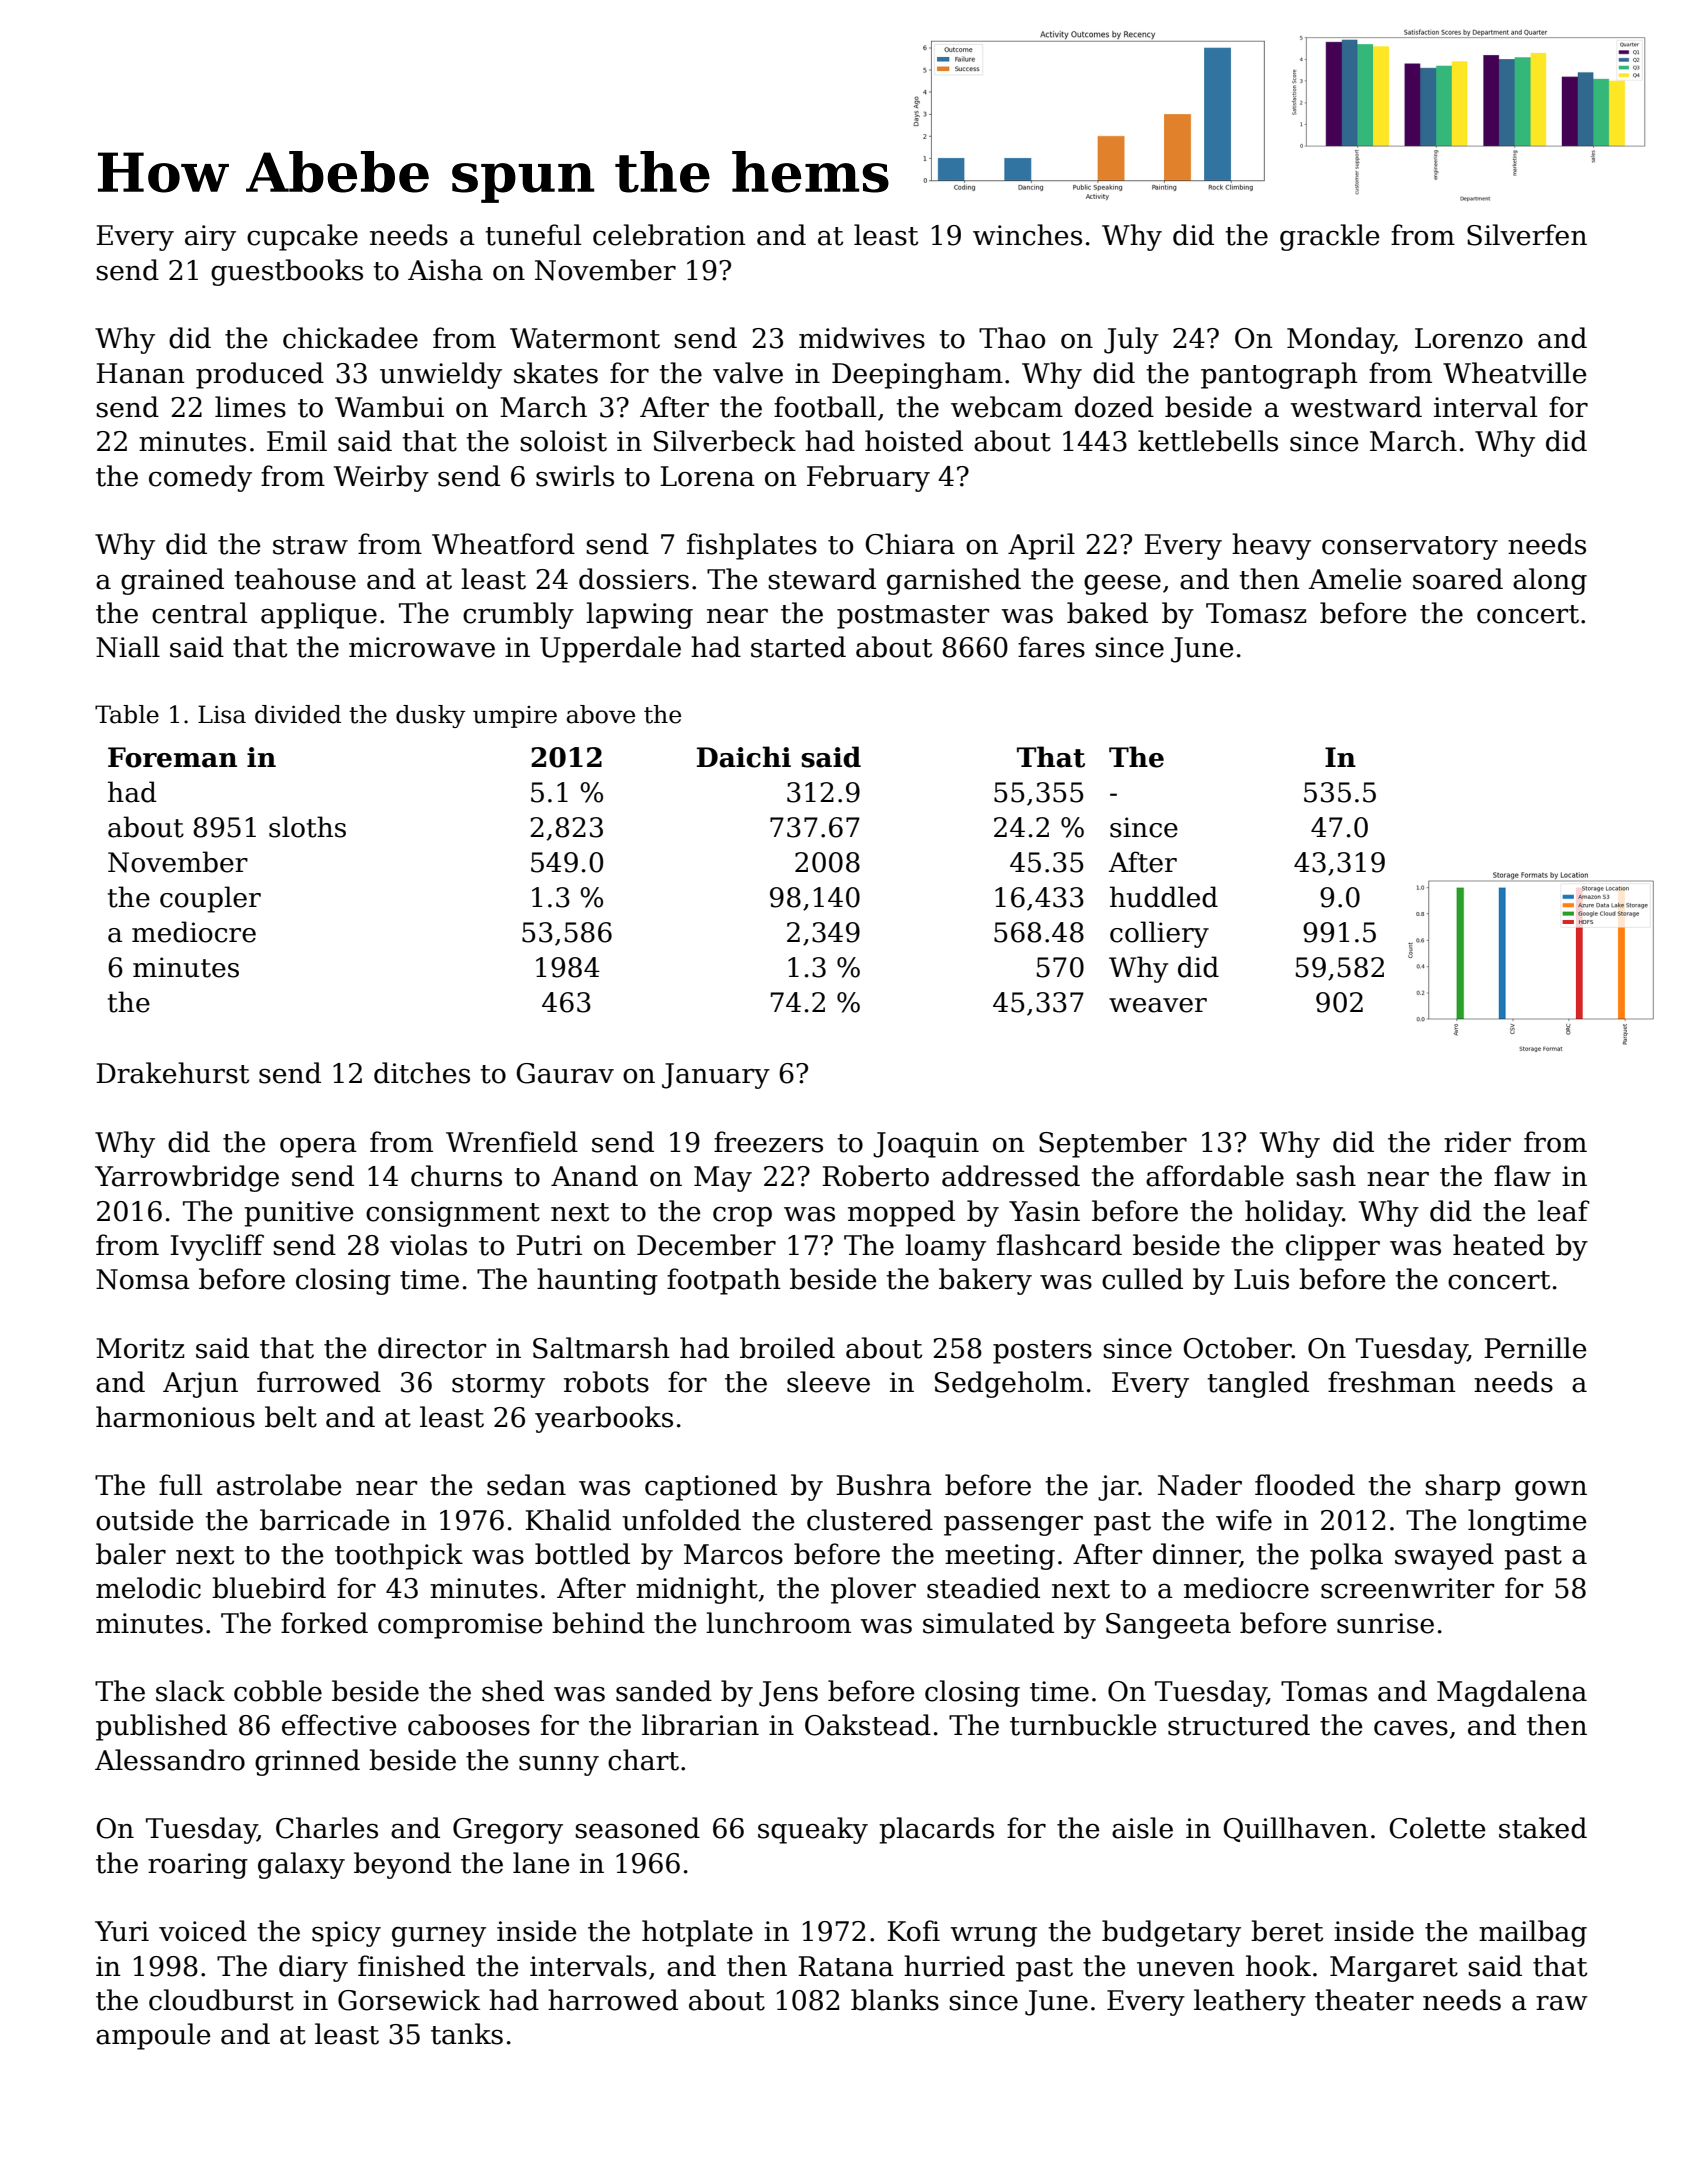 The image size is (1683, 2178). Describe the element at coordinates (1527, 235) in the screenshot. I see `Silverfen` at that location.
